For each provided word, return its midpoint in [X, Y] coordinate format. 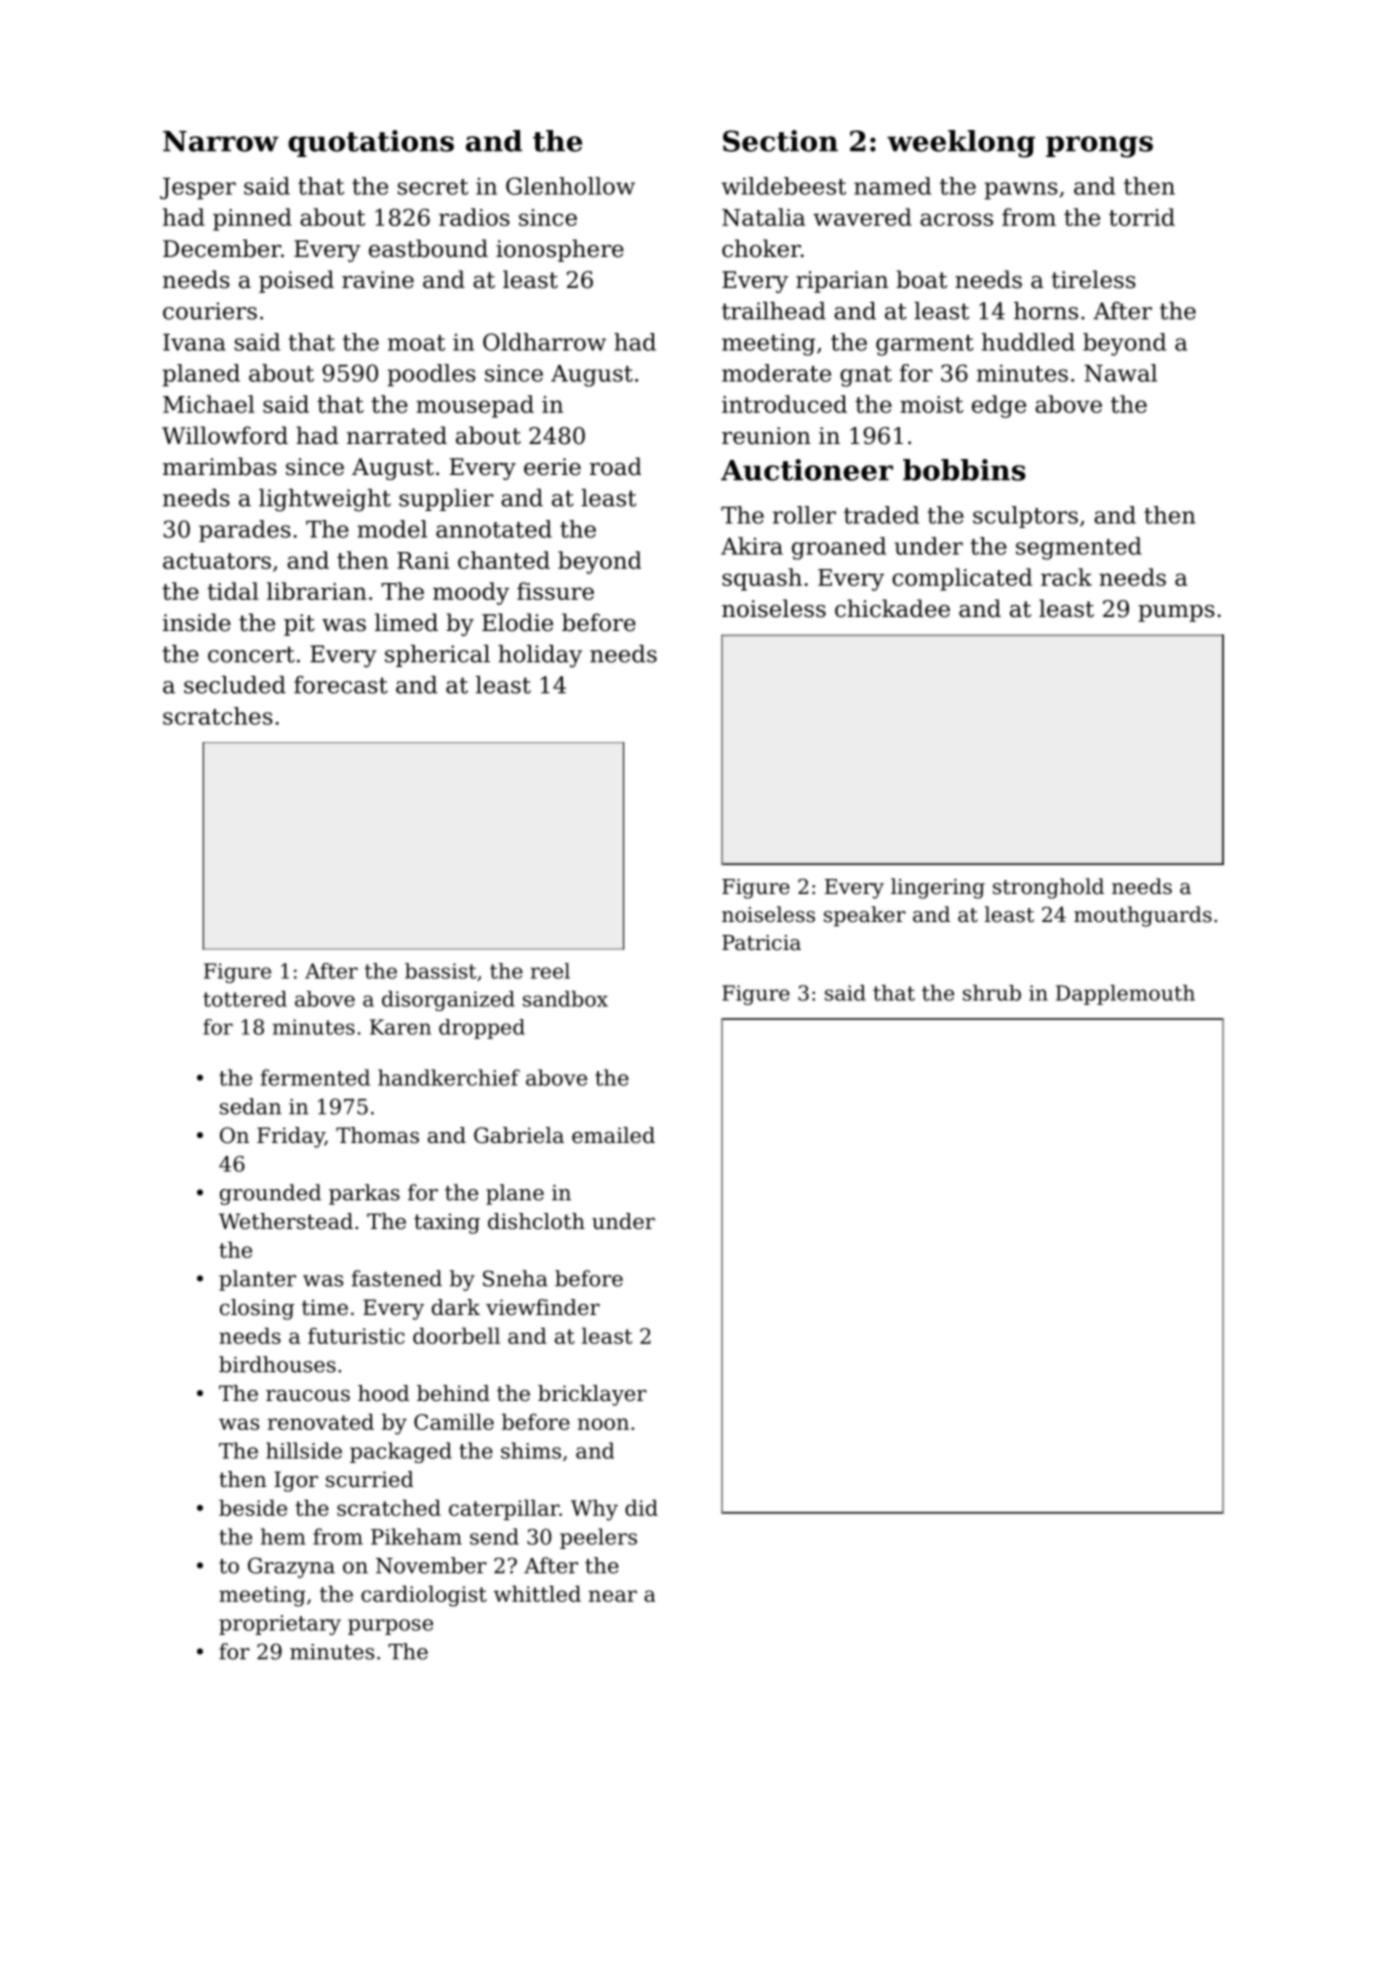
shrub [992, 993]
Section [780, 141]
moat [416, 343]
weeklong [961, 144]
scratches [218, 716]
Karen [400, 1027]
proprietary [280, 1625]
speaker [865, 916]
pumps [1176, 613]
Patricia [761, 943]
